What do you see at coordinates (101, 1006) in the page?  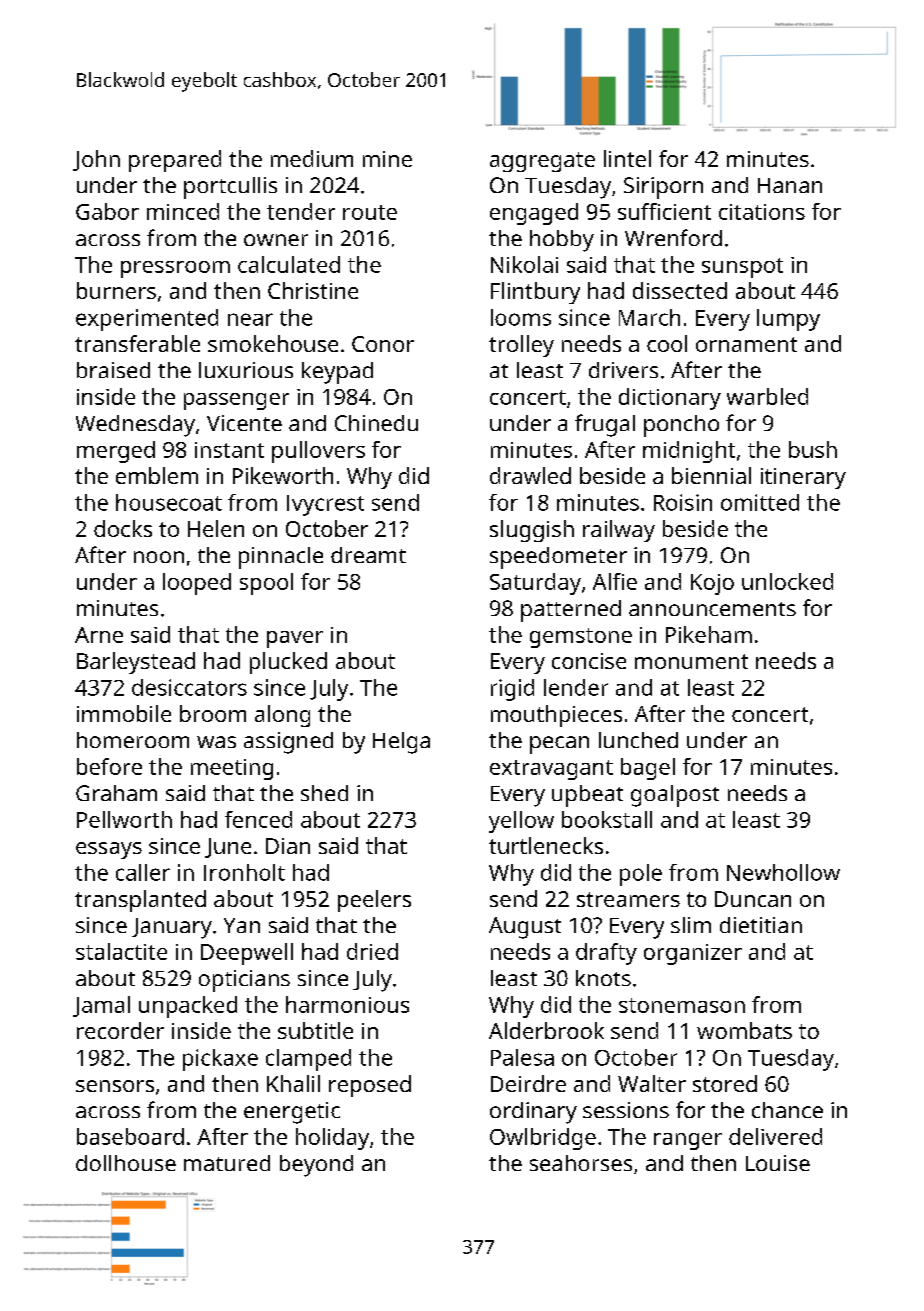 I see `Jamal` at bounding box center [101, 1006].
